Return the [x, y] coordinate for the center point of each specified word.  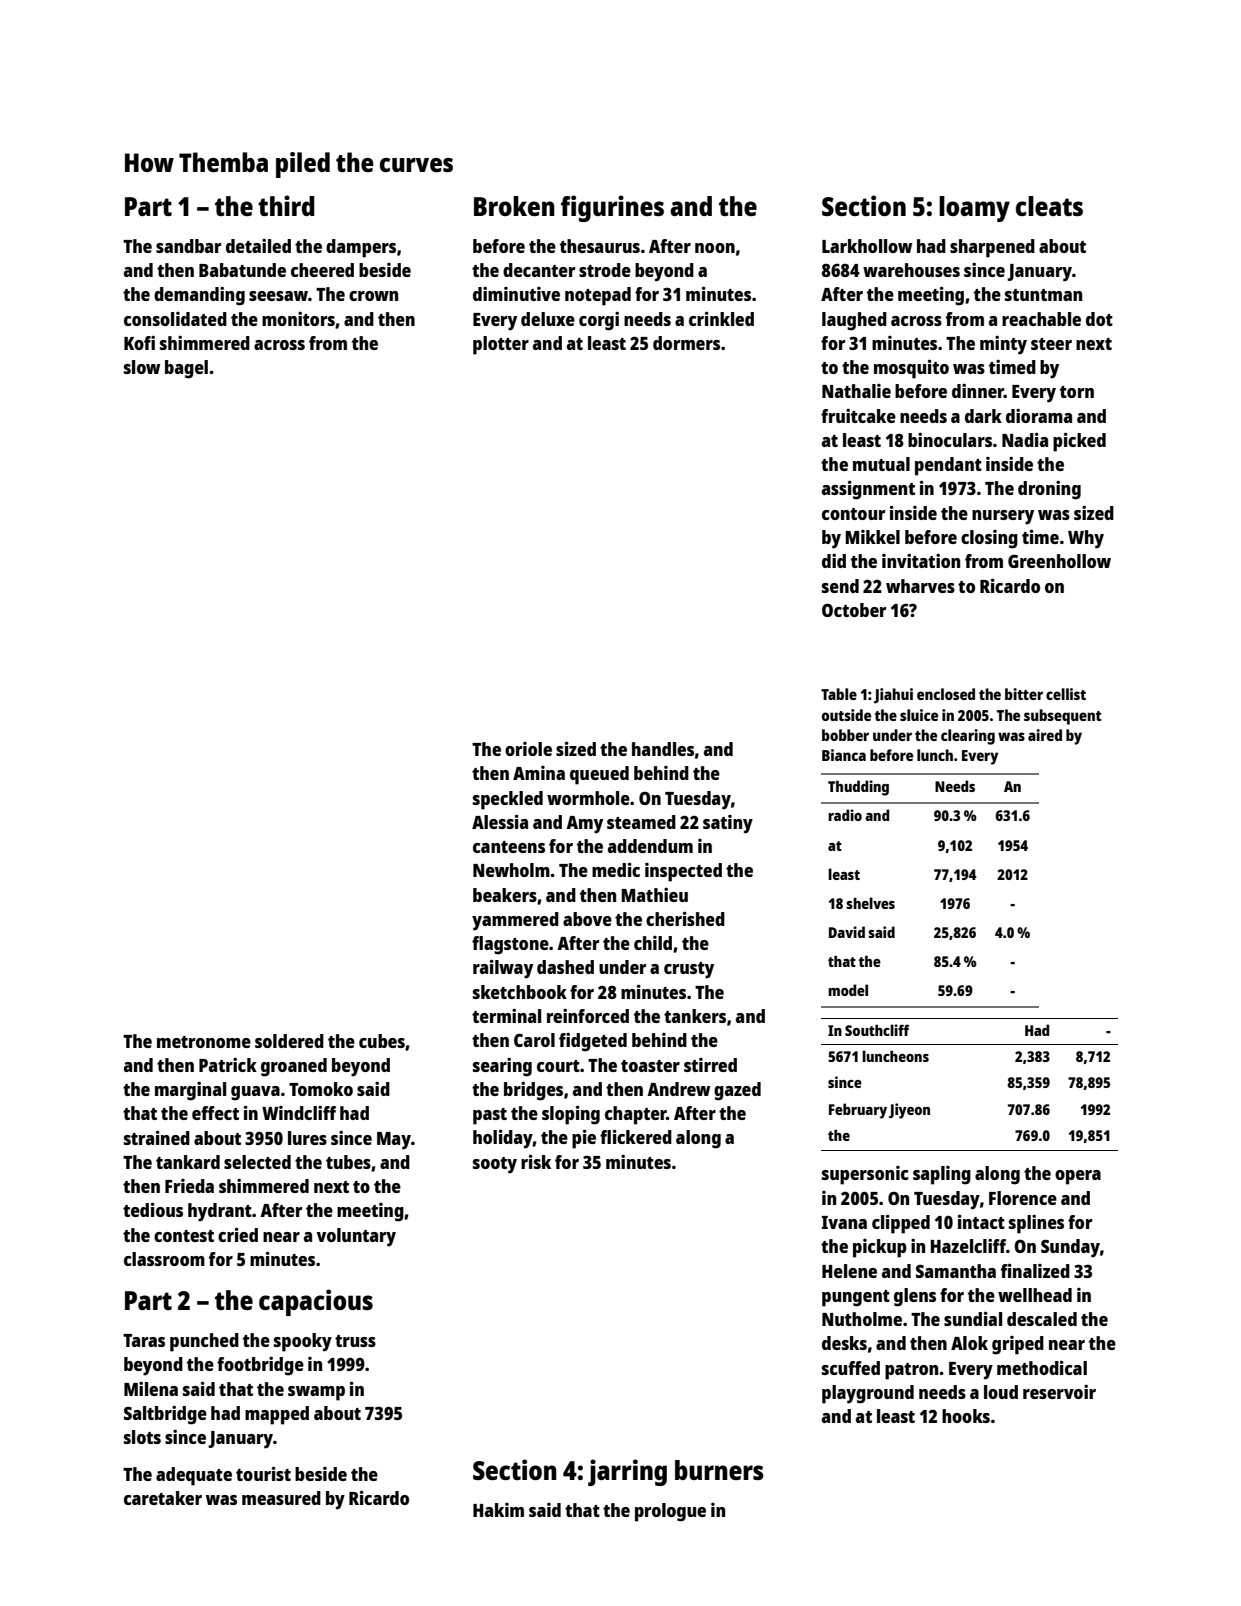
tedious [153, 1209]
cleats [1049, 206]
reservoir [1059, 1392]
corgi [599, 321]
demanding [199, 296]
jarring [627, 1472]
